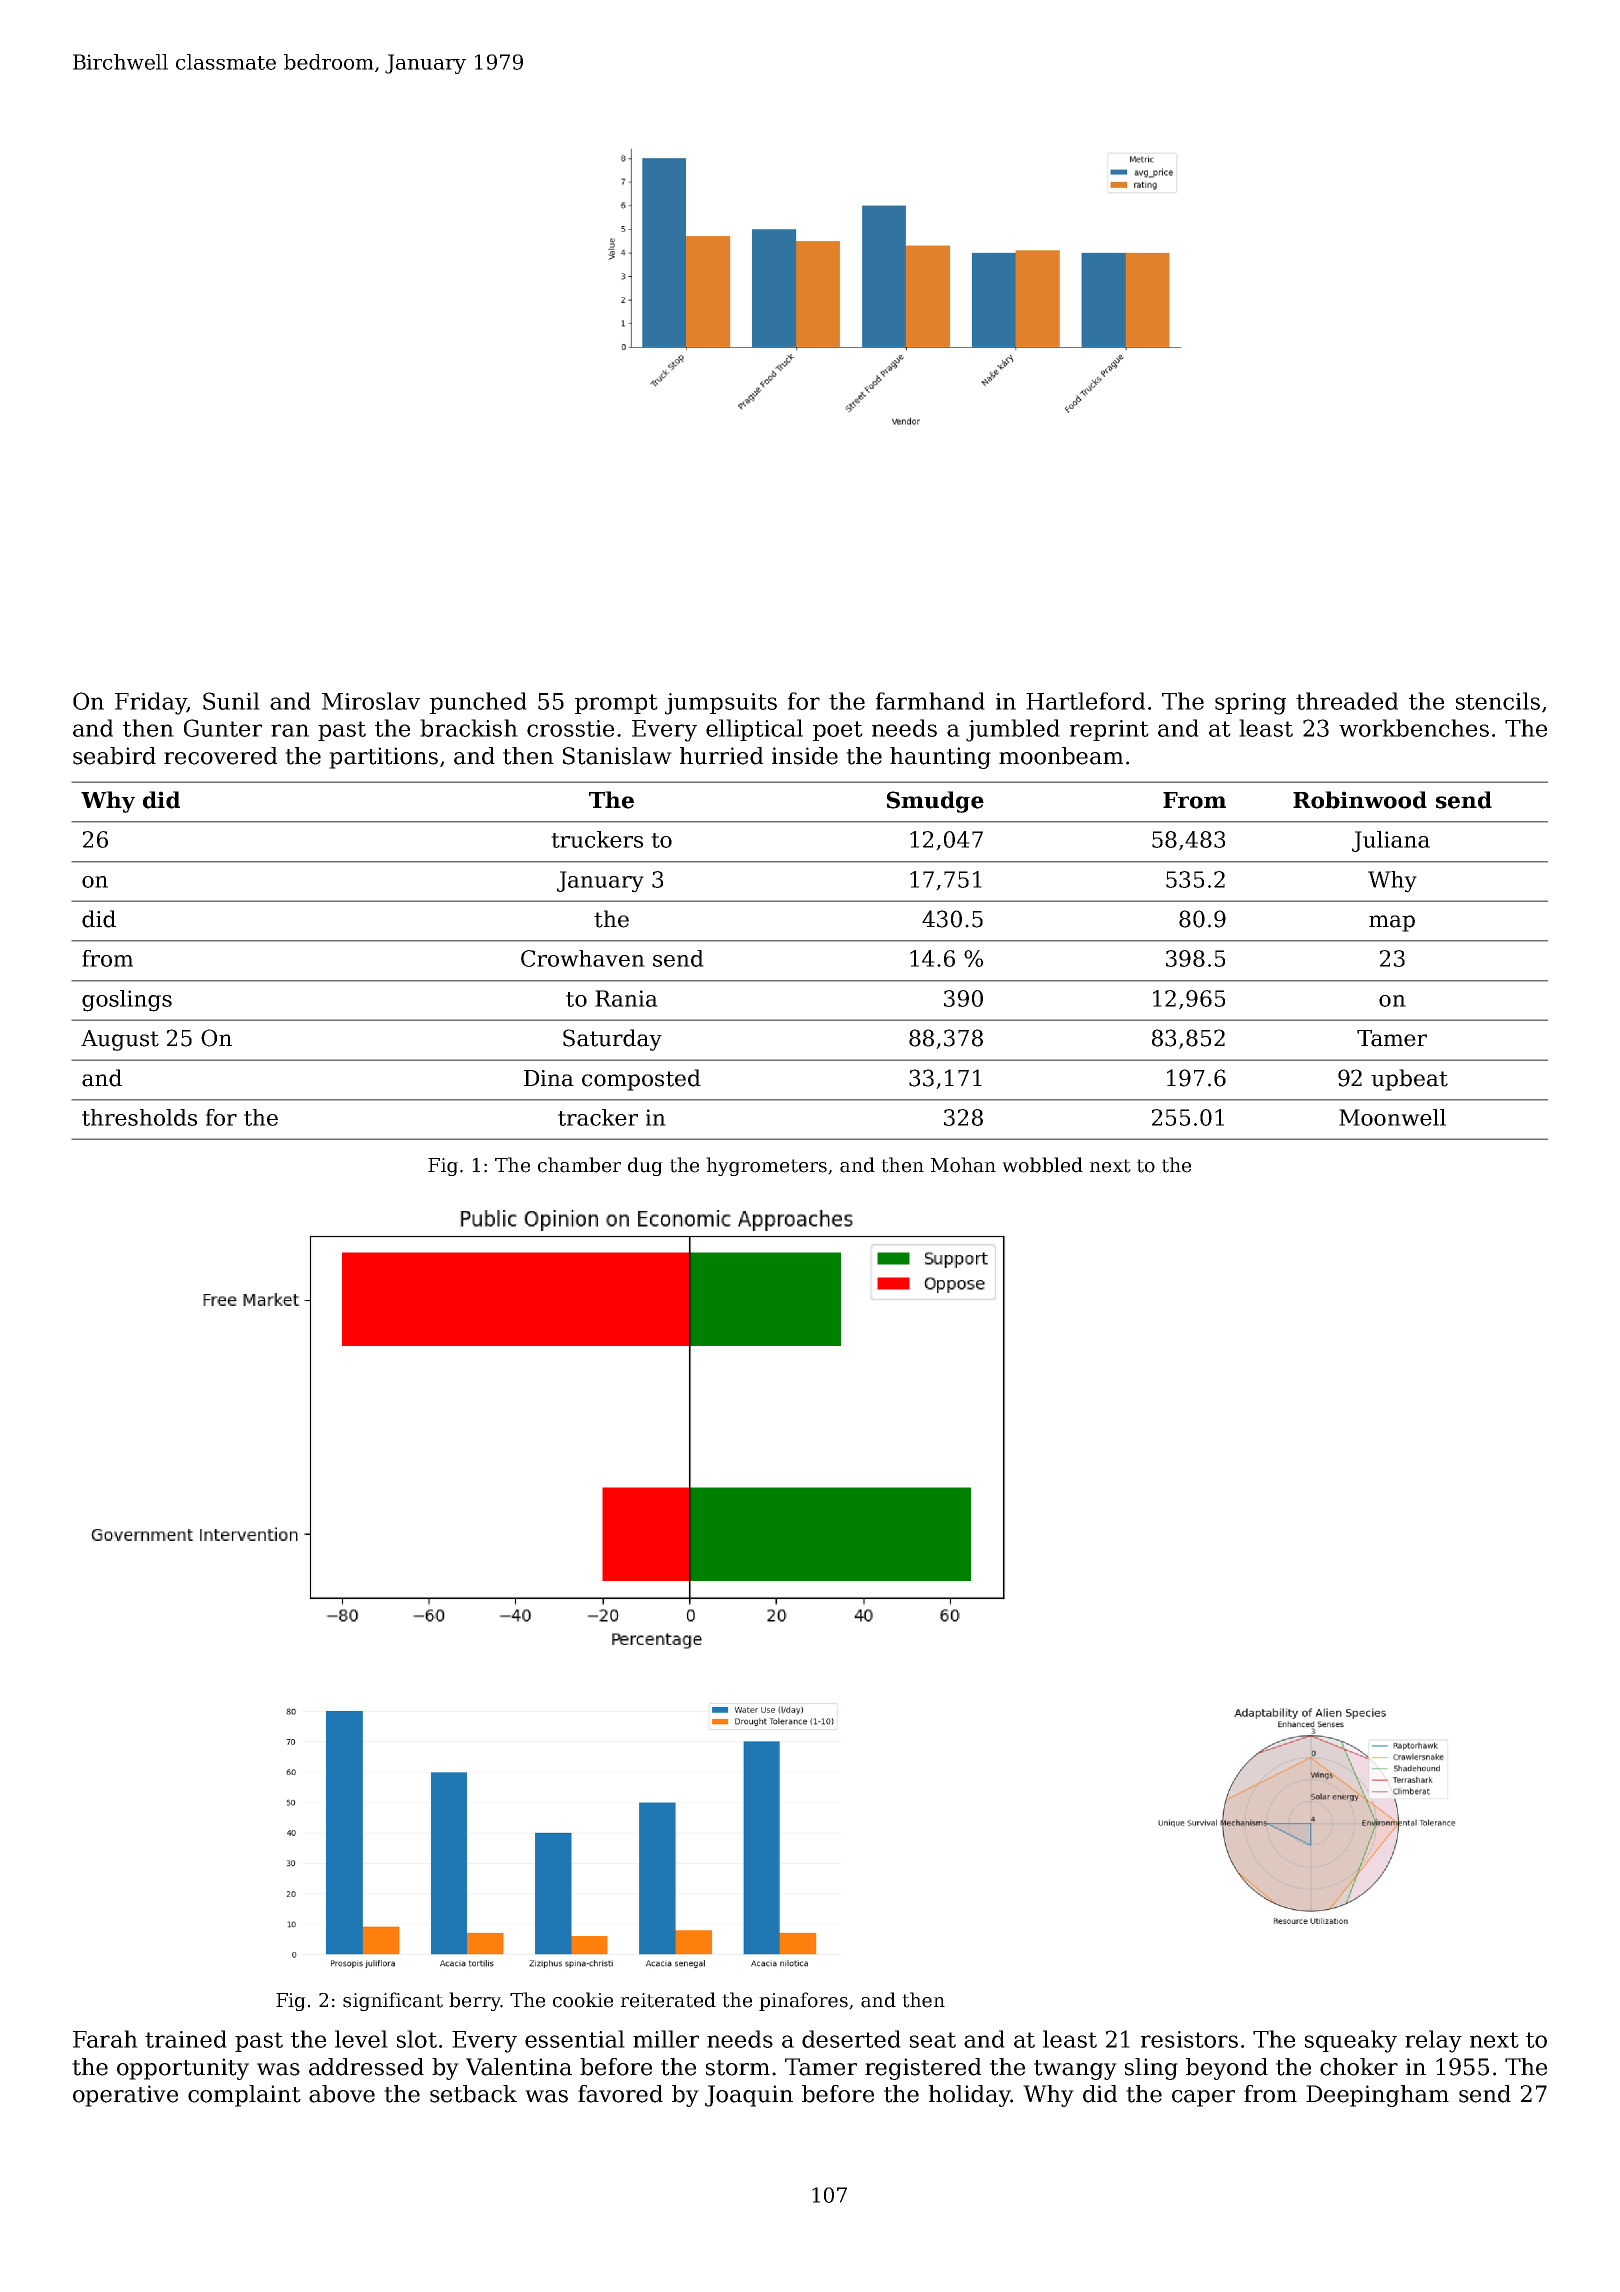 This screenshot has height=2292, width=1620. I want to click on Farah, so click(105, 2039).
